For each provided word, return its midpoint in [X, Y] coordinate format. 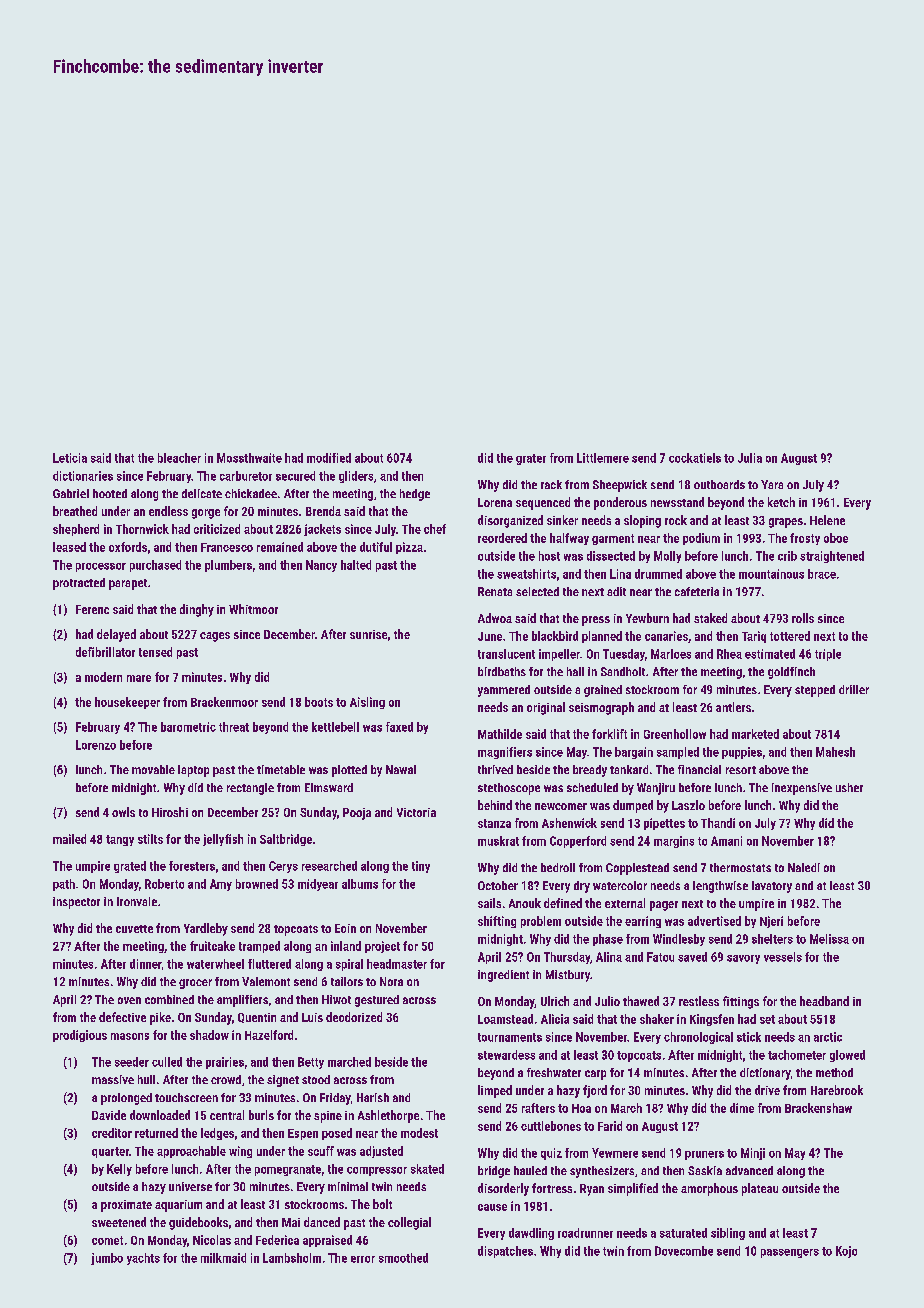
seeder [132, 1062]
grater [531, 459]
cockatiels [695, 458]
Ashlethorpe [388, 1116]
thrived [495, 769]
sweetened [119, 1222]
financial [699, 769]
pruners [704, 1155]
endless [168, 511]
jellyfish [223, 840]
